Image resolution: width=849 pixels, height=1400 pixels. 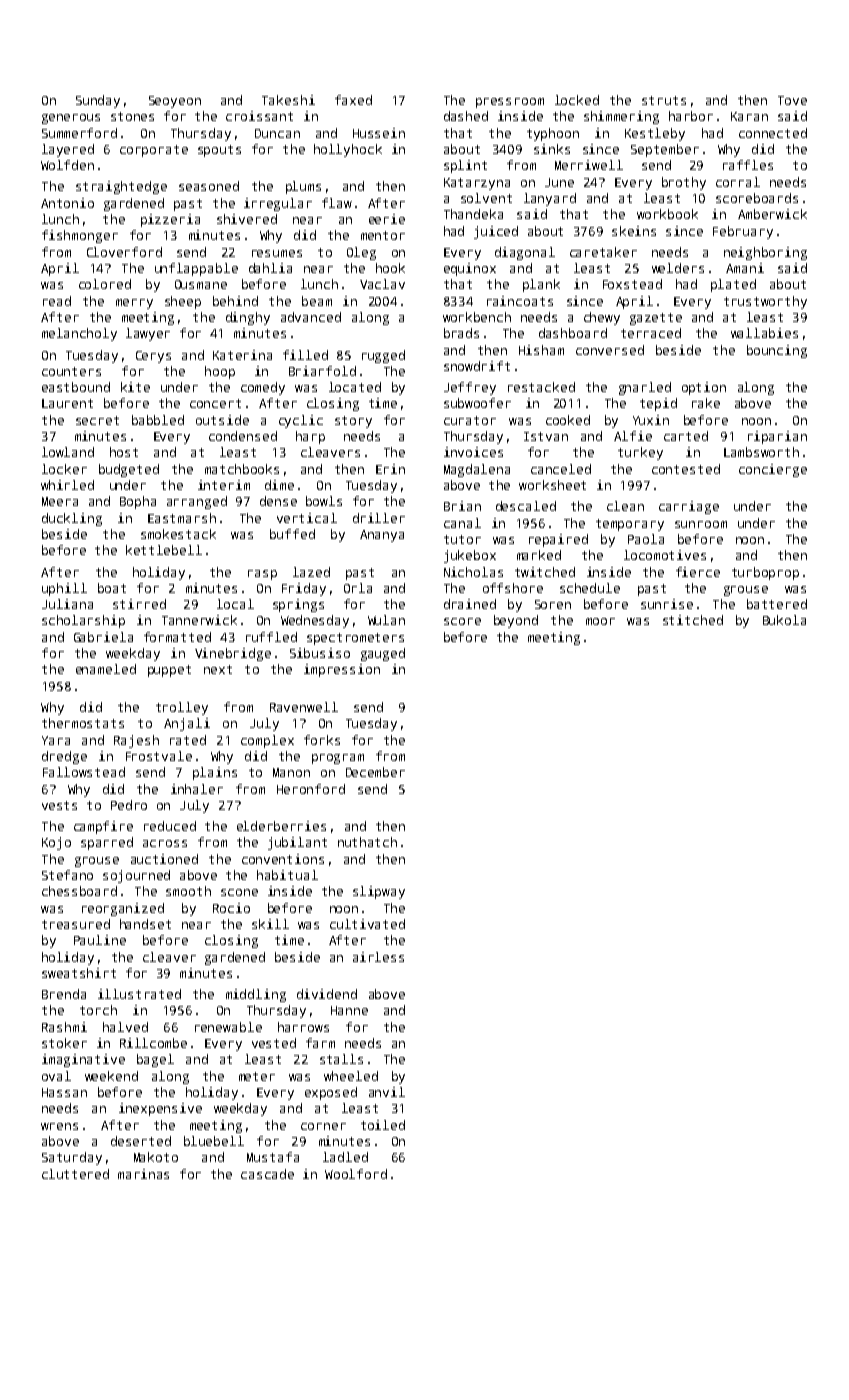 What do you see at coordinates (342, 670) in the page?
I see `impression` at bounding box center [342, 670].
